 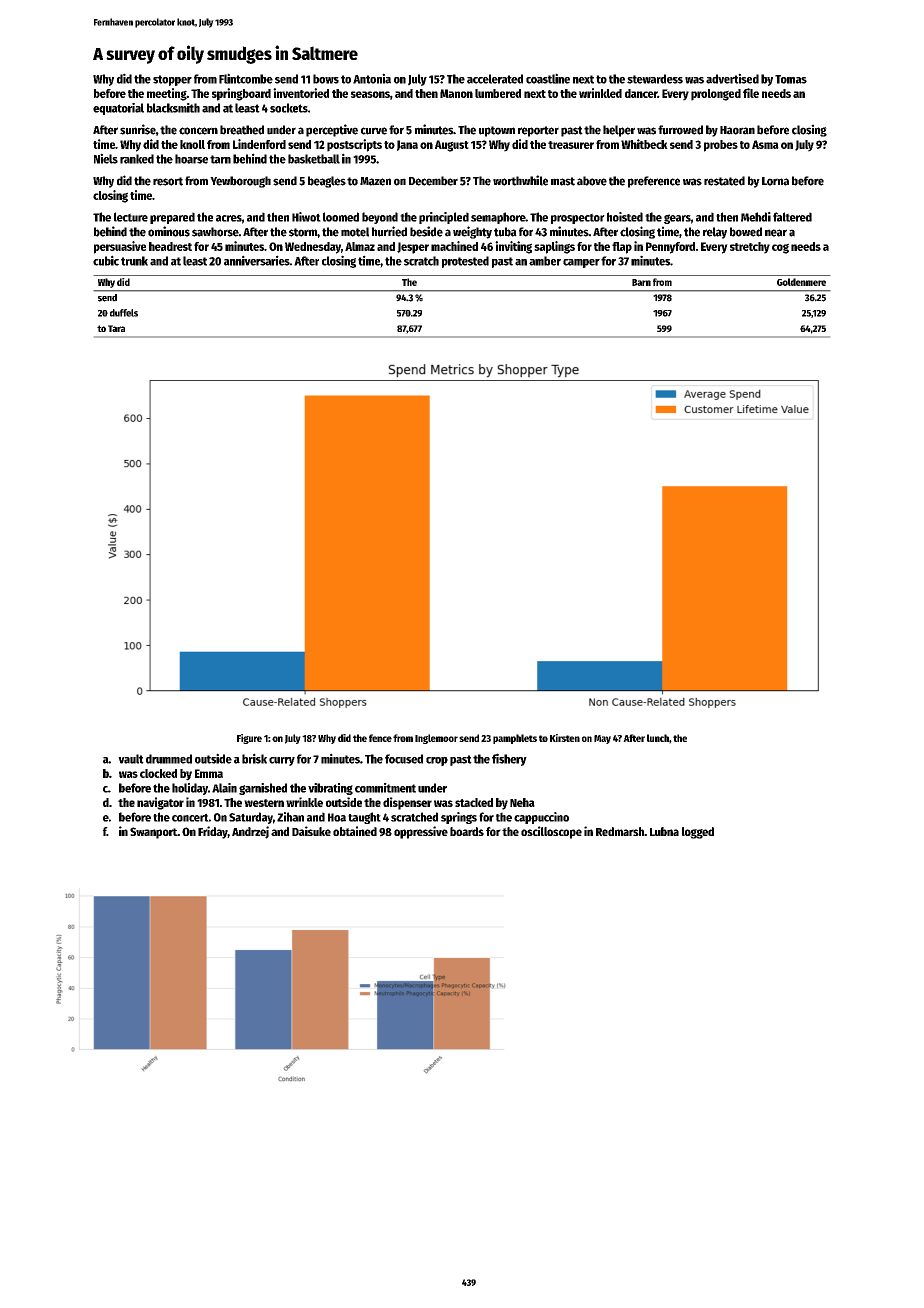 I want to click on lunch, so click(x=658, y=738).
